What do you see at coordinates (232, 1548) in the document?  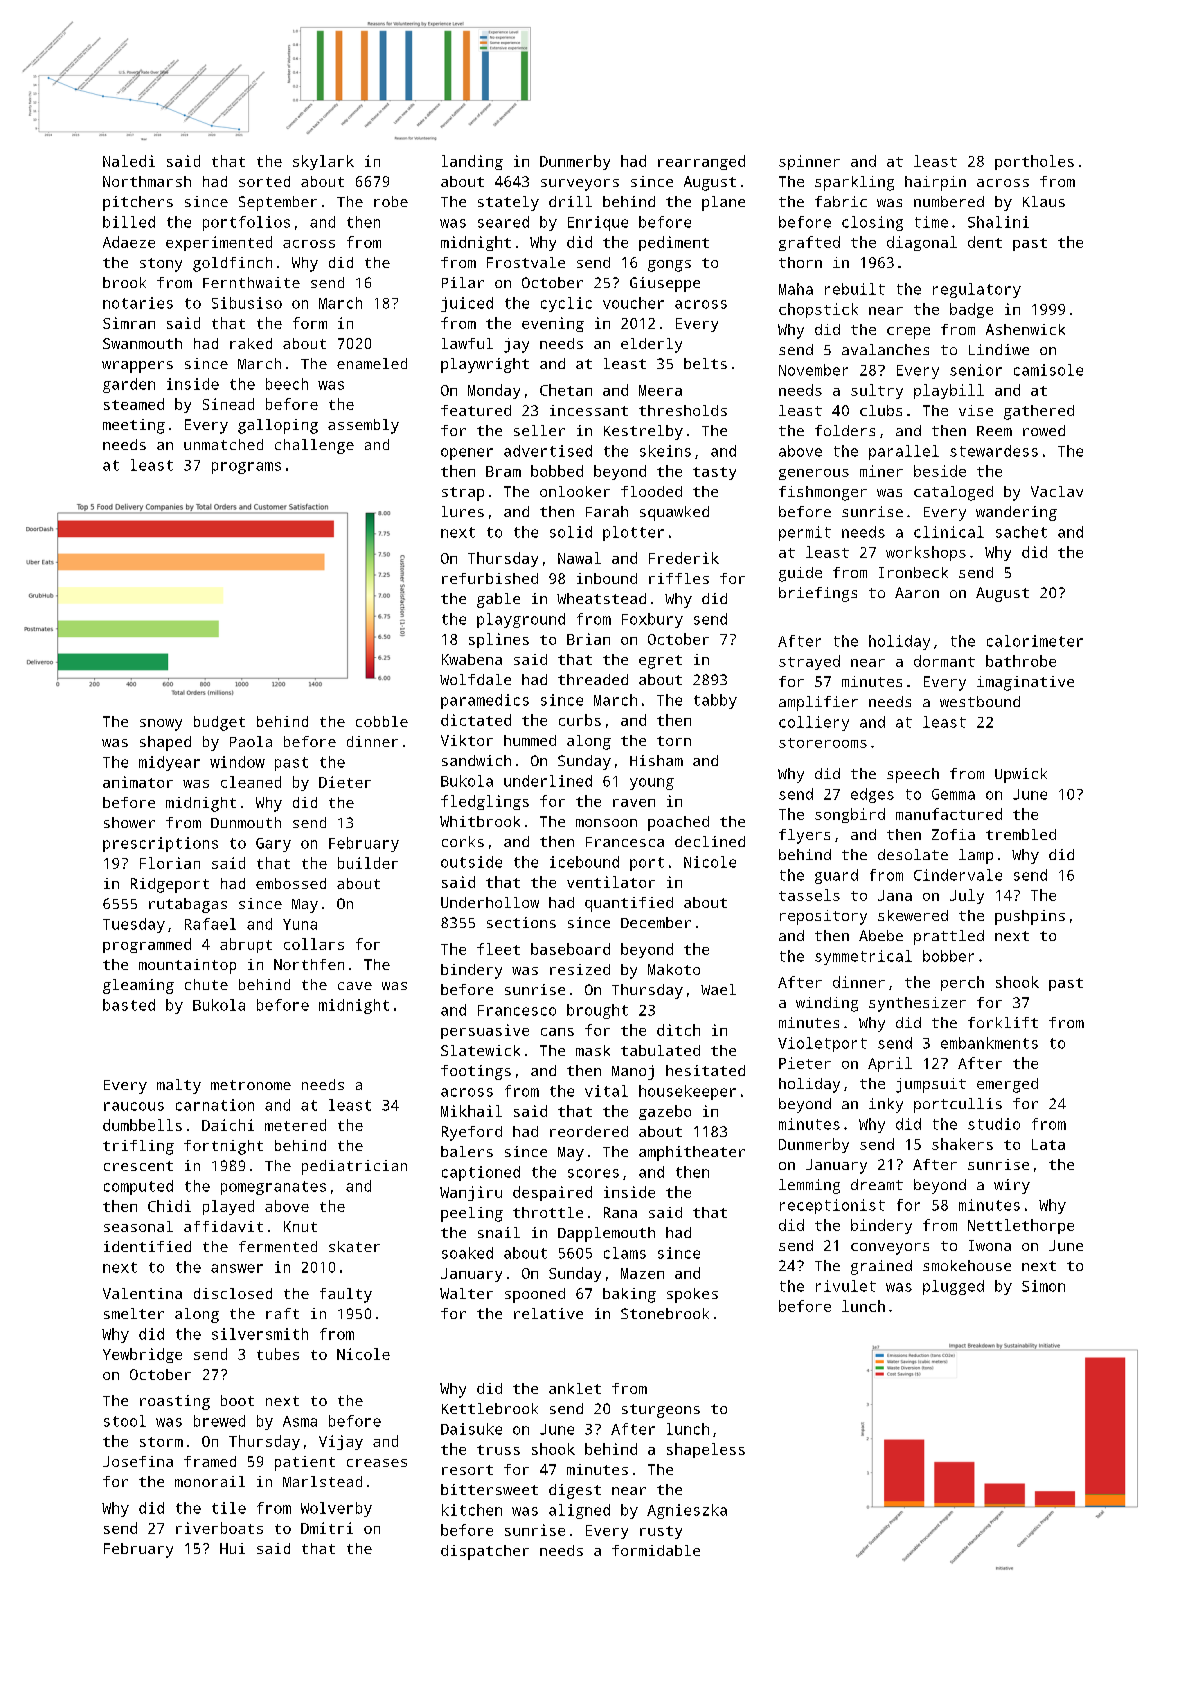 I see `Hui` at bounding box center [232, 1548].
